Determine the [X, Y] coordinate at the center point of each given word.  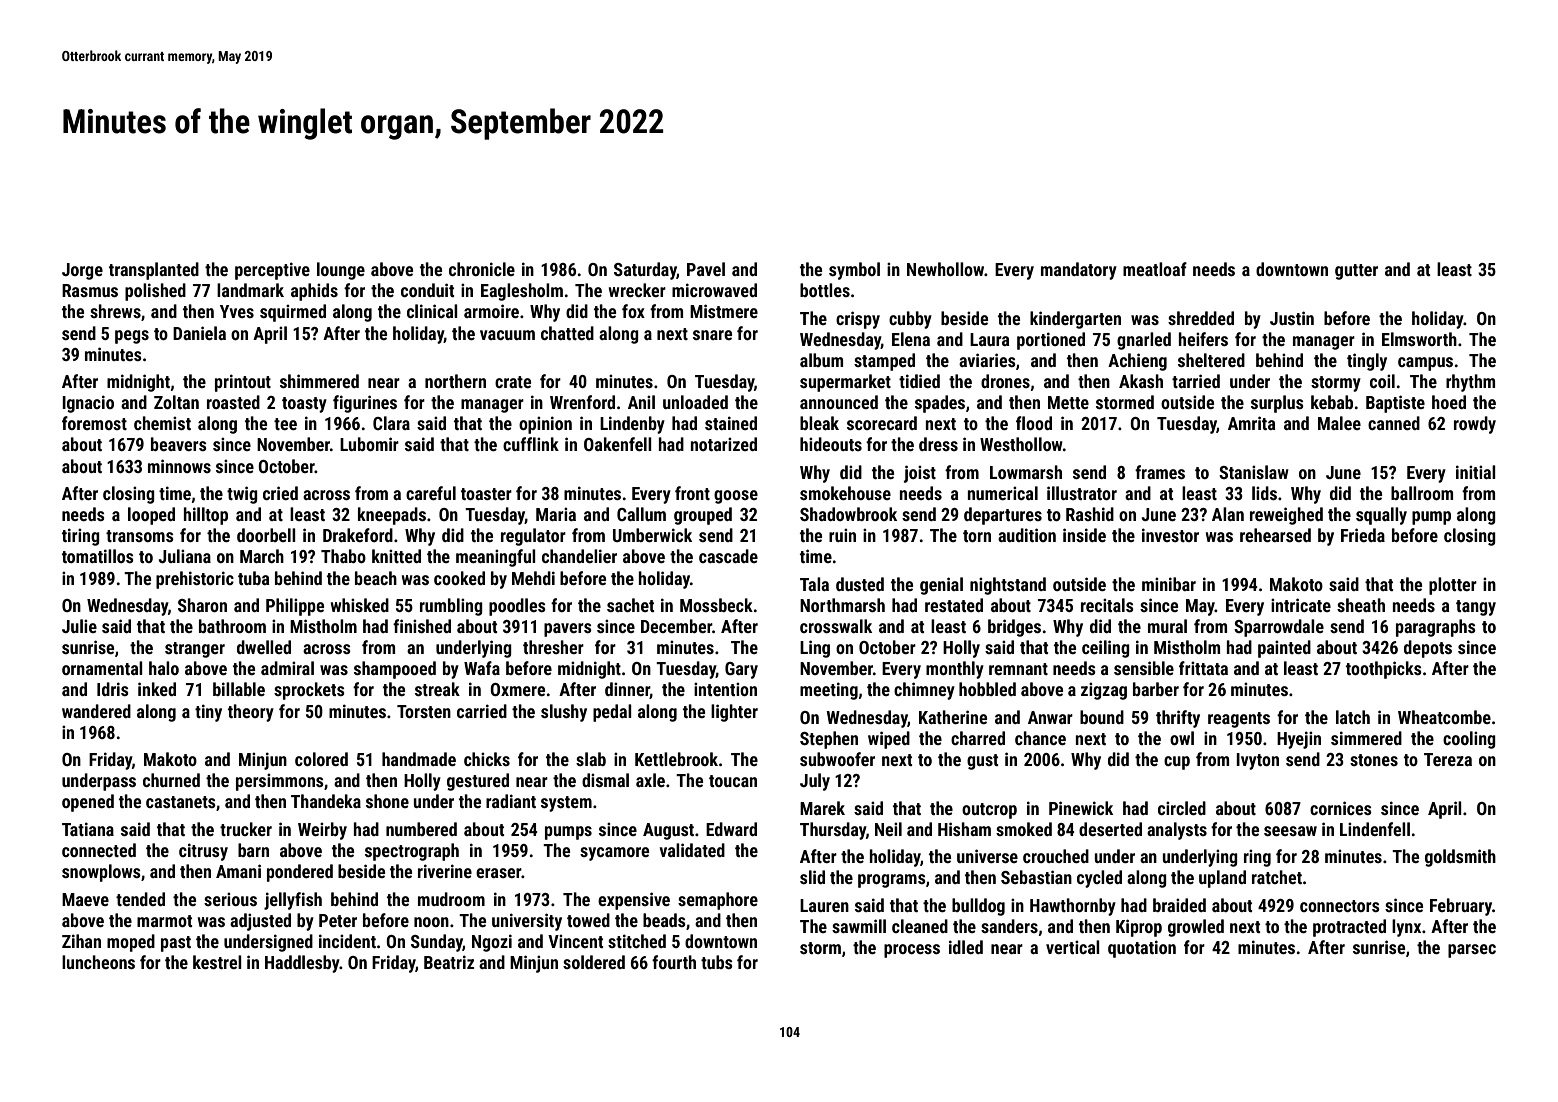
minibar [1169, 584]
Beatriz [449, 962]
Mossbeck [716, 605]
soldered [594, 962]
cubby [910, 320]
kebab [1332, 402]
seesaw [1290, 831]
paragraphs [1436, 628]
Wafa [482, 668]
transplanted [154, 271]
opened [88, 803]
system [566, 804]
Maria [556, 514]
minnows [179, 466]
